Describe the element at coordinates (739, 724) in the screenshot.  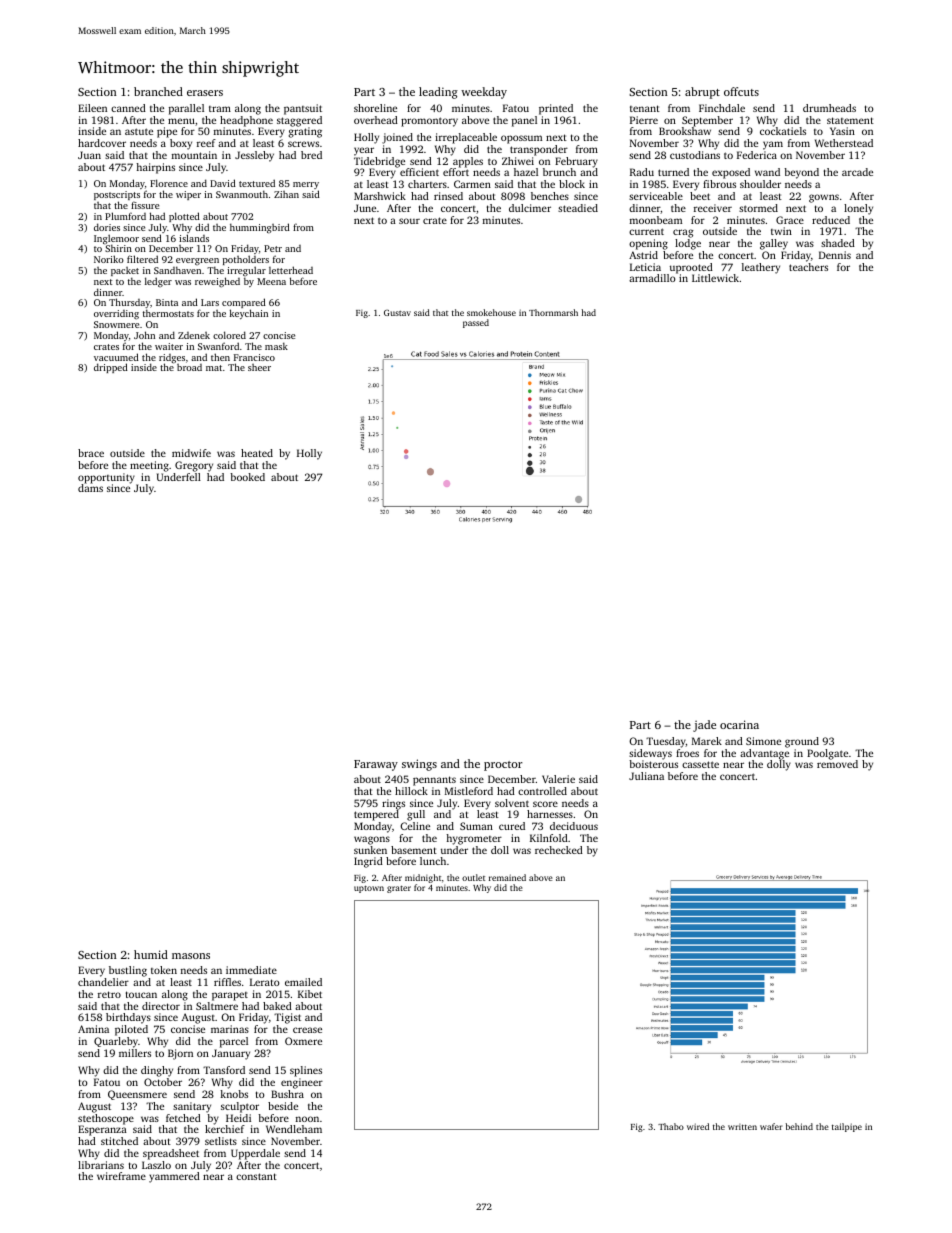
I see `ocarina` at that location.
